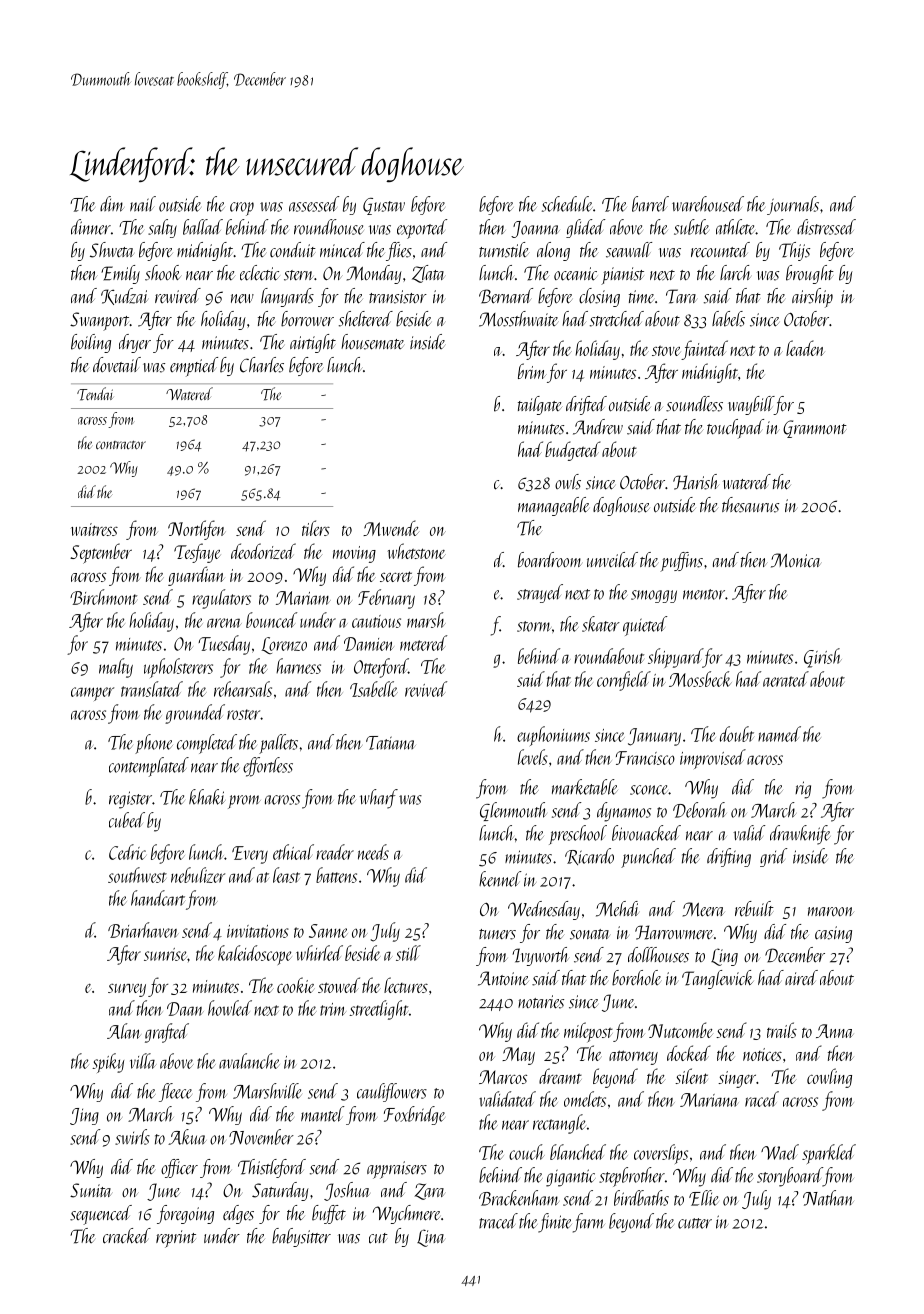  I want to click on waitress, so click(94, 529).
